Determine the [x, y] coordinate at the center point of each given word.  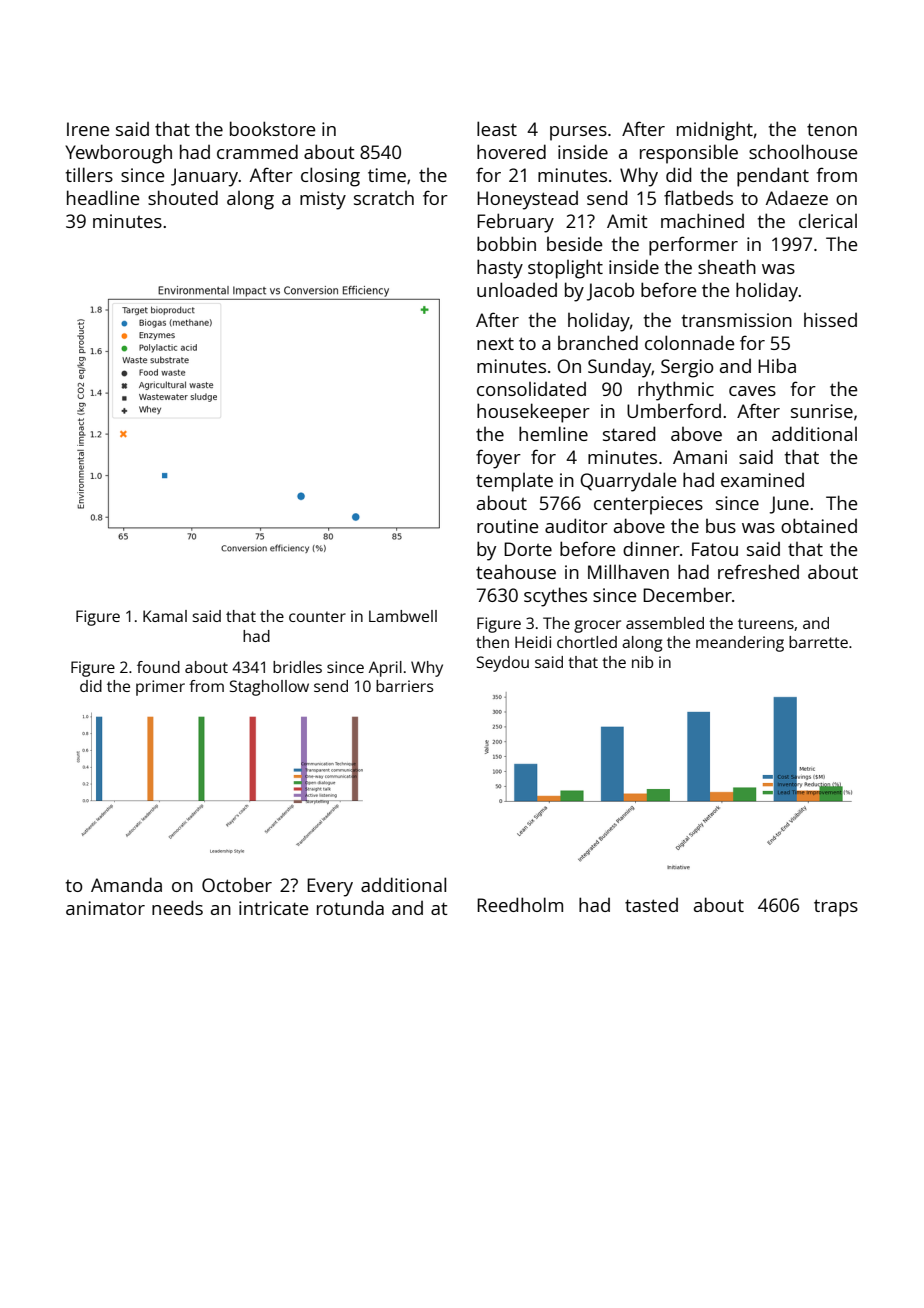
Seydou [503, 664]
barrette [818, 642]
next [495, 344]
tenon [832, 129]
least [497, 128]
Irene [88, 129]
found [158, 667]
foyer [498, 459]
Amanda [126, 884]
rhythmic [676, 391]
